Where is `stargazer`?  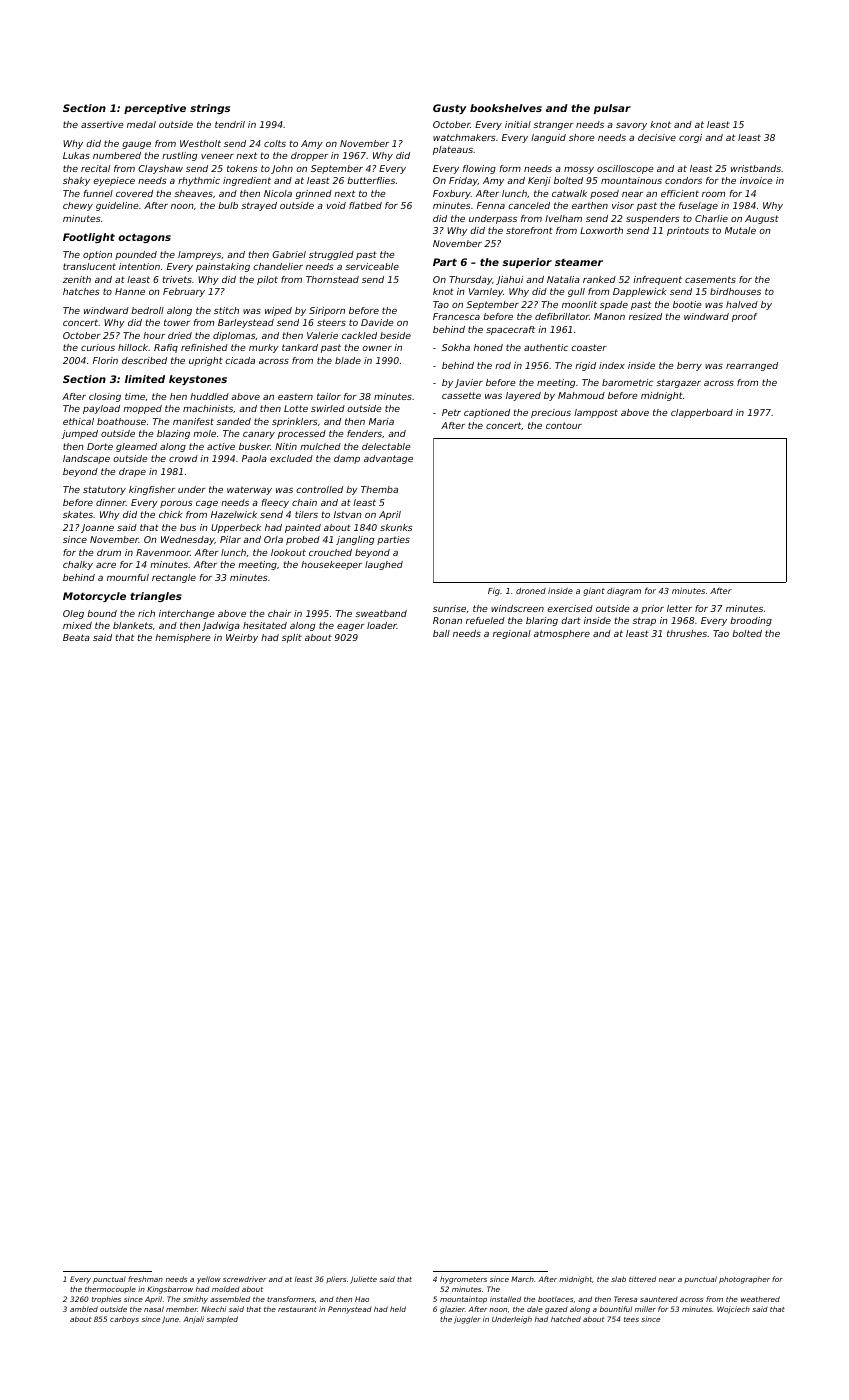 stargazer is located at coordinates (678, 383).
